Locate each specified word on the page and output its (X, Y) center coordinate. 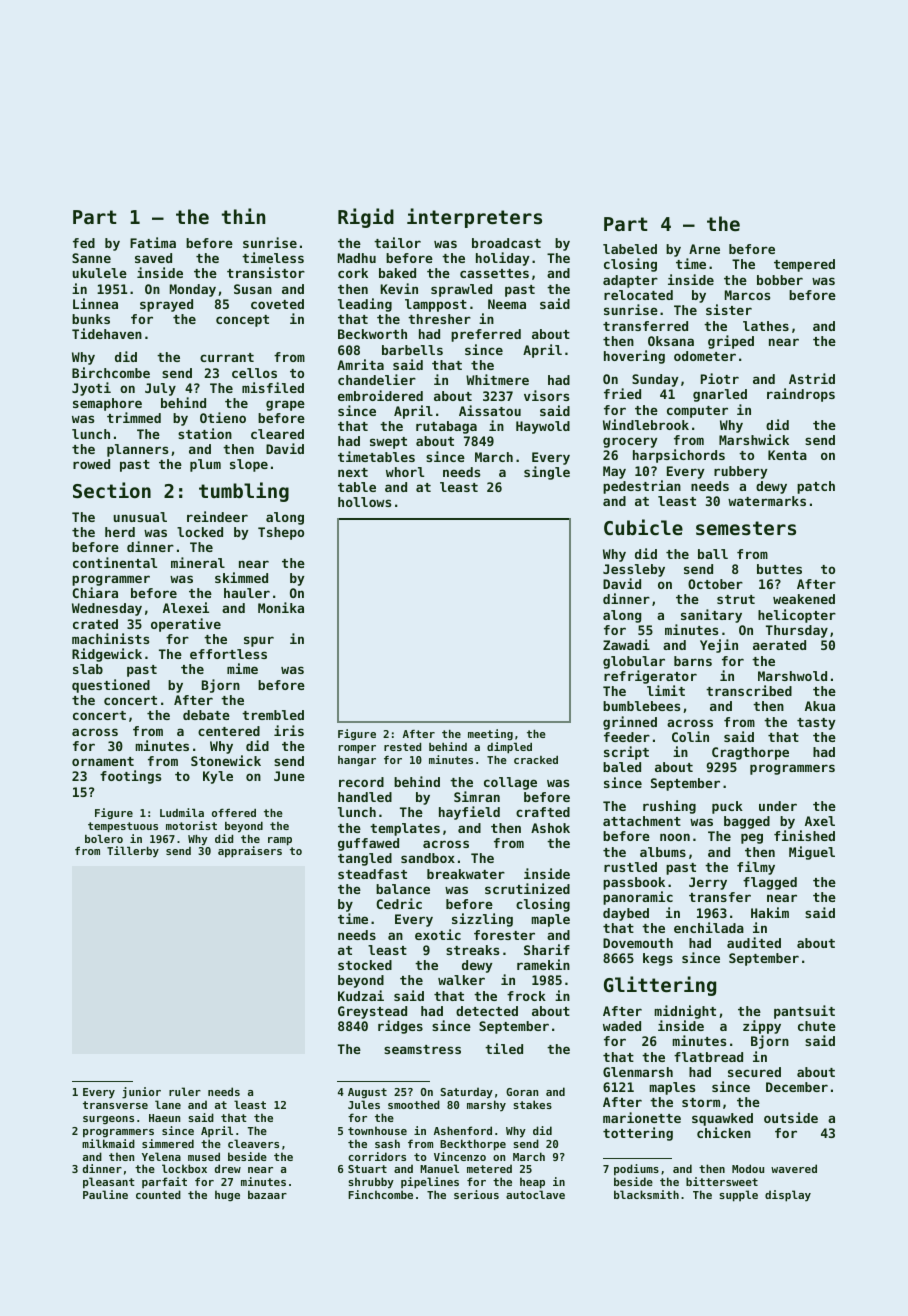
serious (476, 1194)
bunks (91, 319)
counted (158, 1194)
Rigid (366, 218)
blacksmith (646, 1194)
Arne (704, 249)
